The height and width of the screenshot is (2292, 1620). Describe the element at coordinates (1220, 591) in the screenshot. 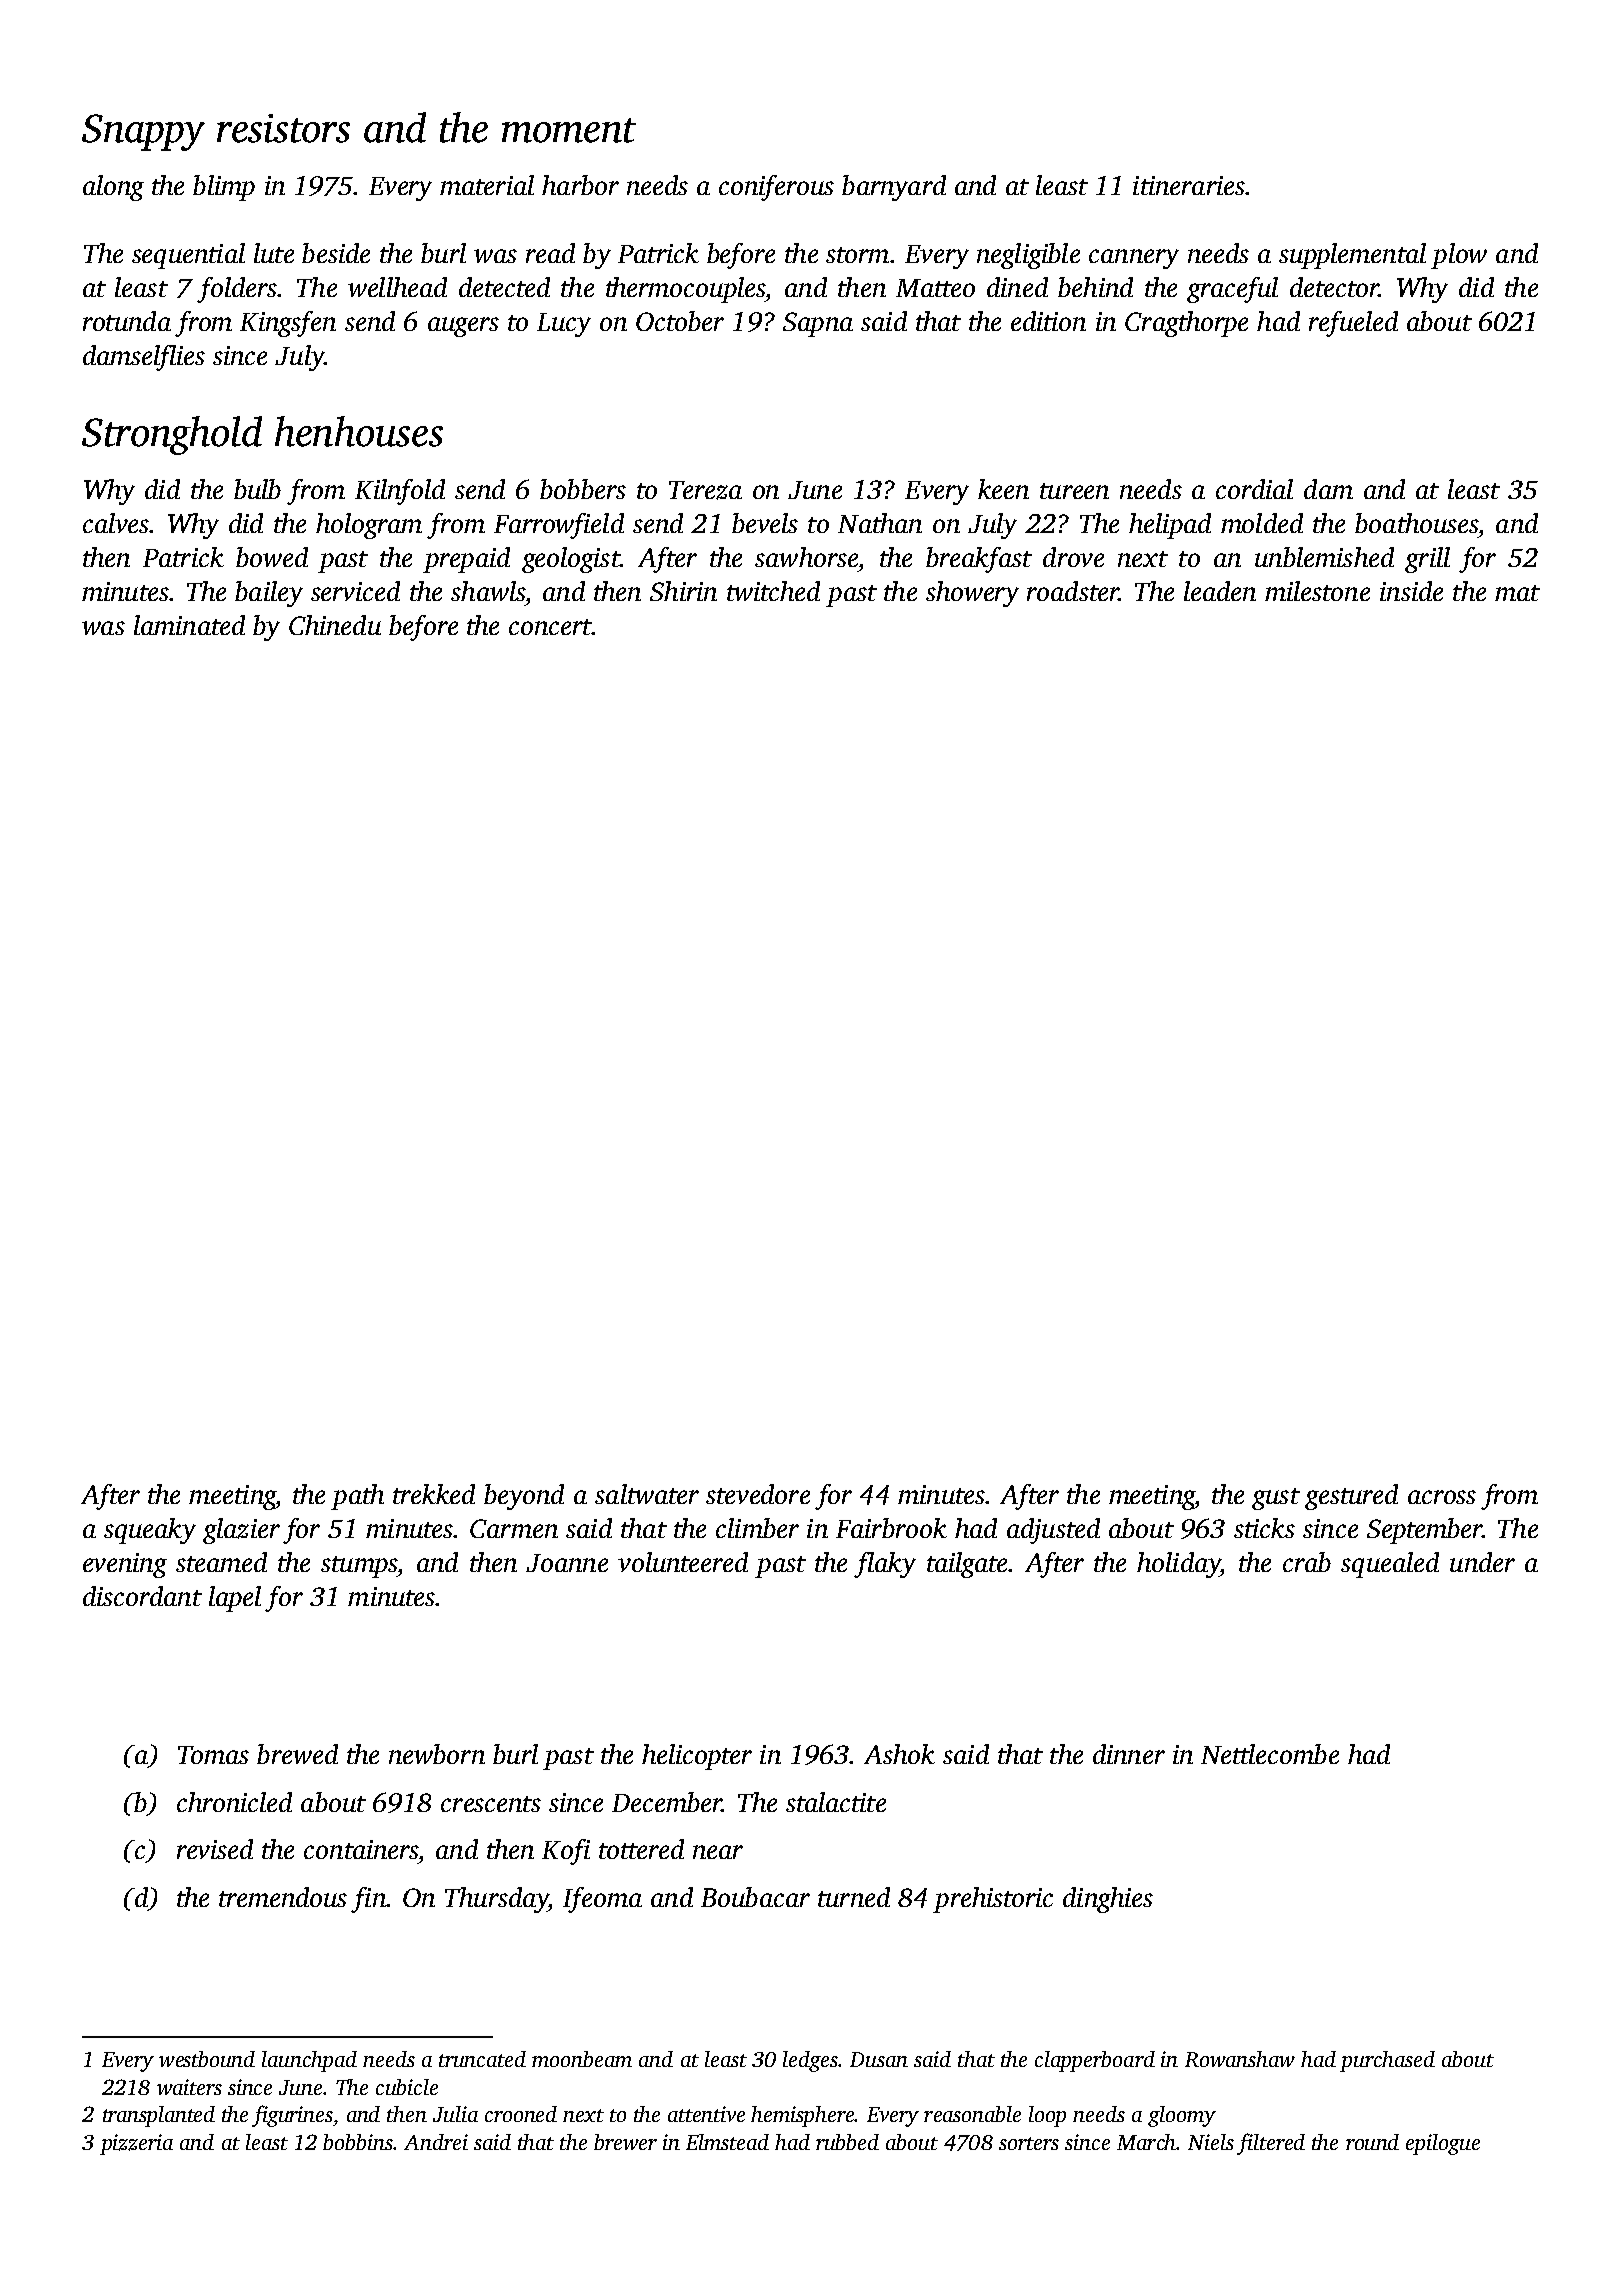

I see `leaden` at that location.
